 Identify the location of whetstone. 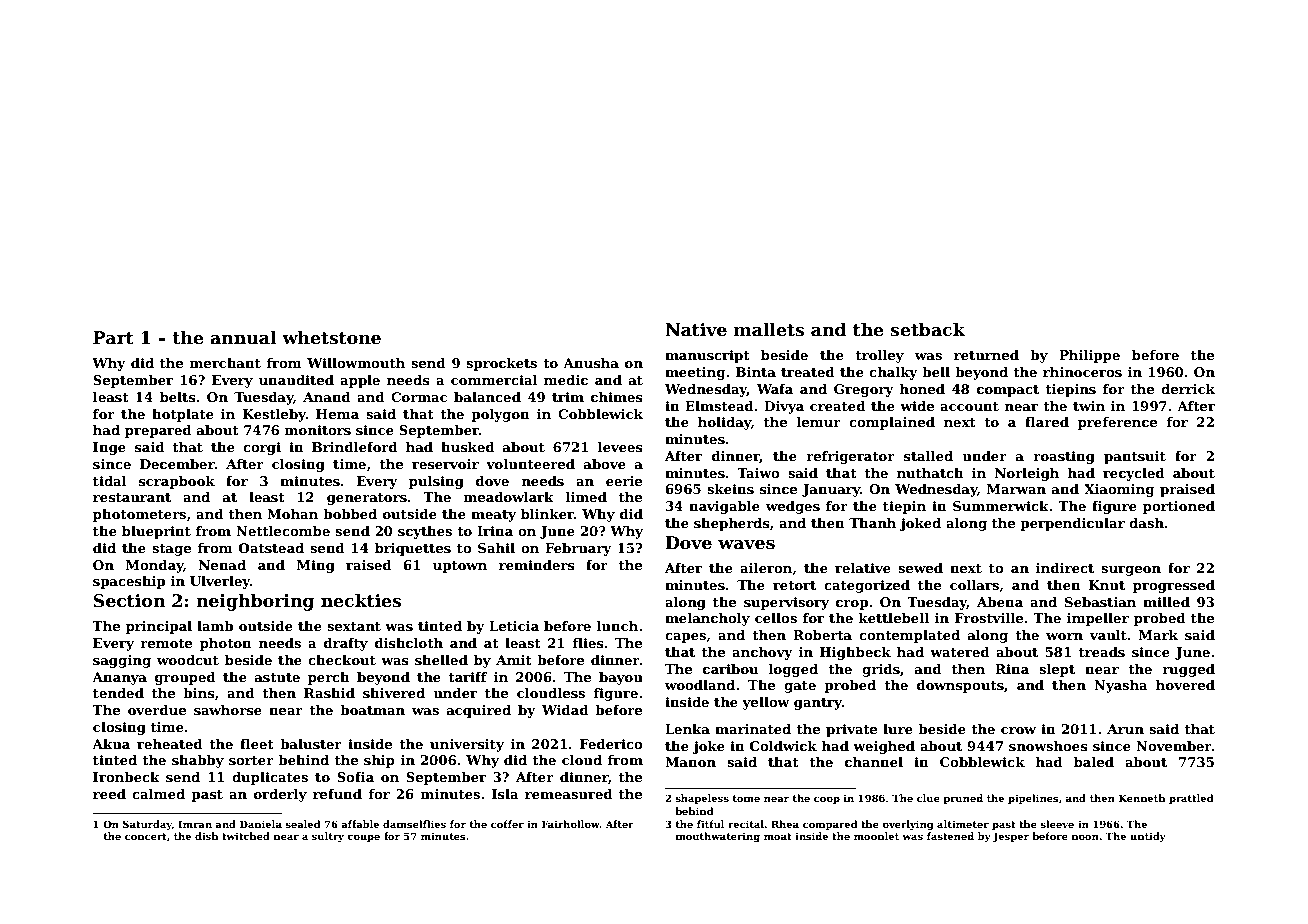
(331, 337).
